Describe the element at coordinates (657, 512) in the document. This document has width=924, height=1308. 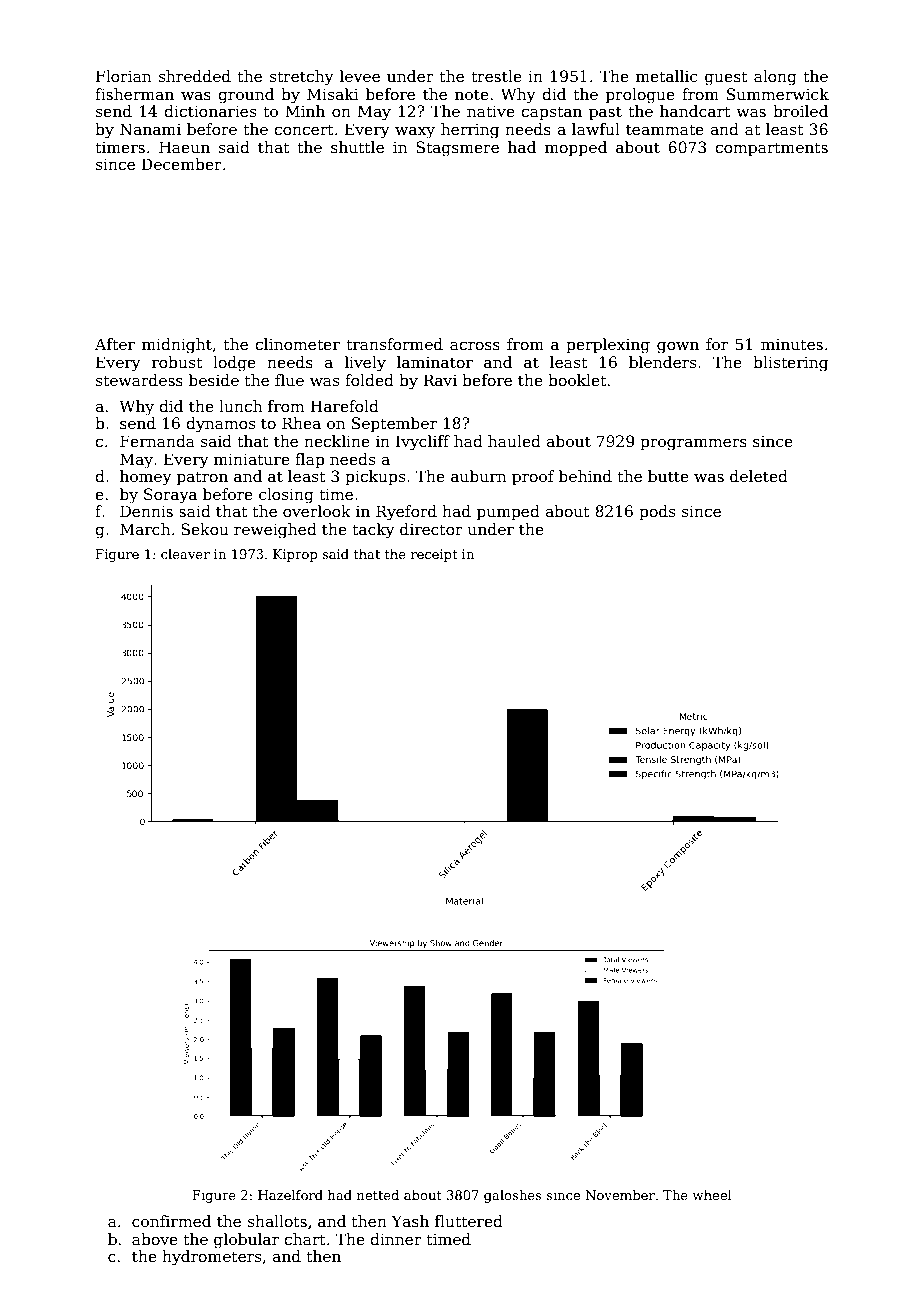
I see `pods` at that location.
